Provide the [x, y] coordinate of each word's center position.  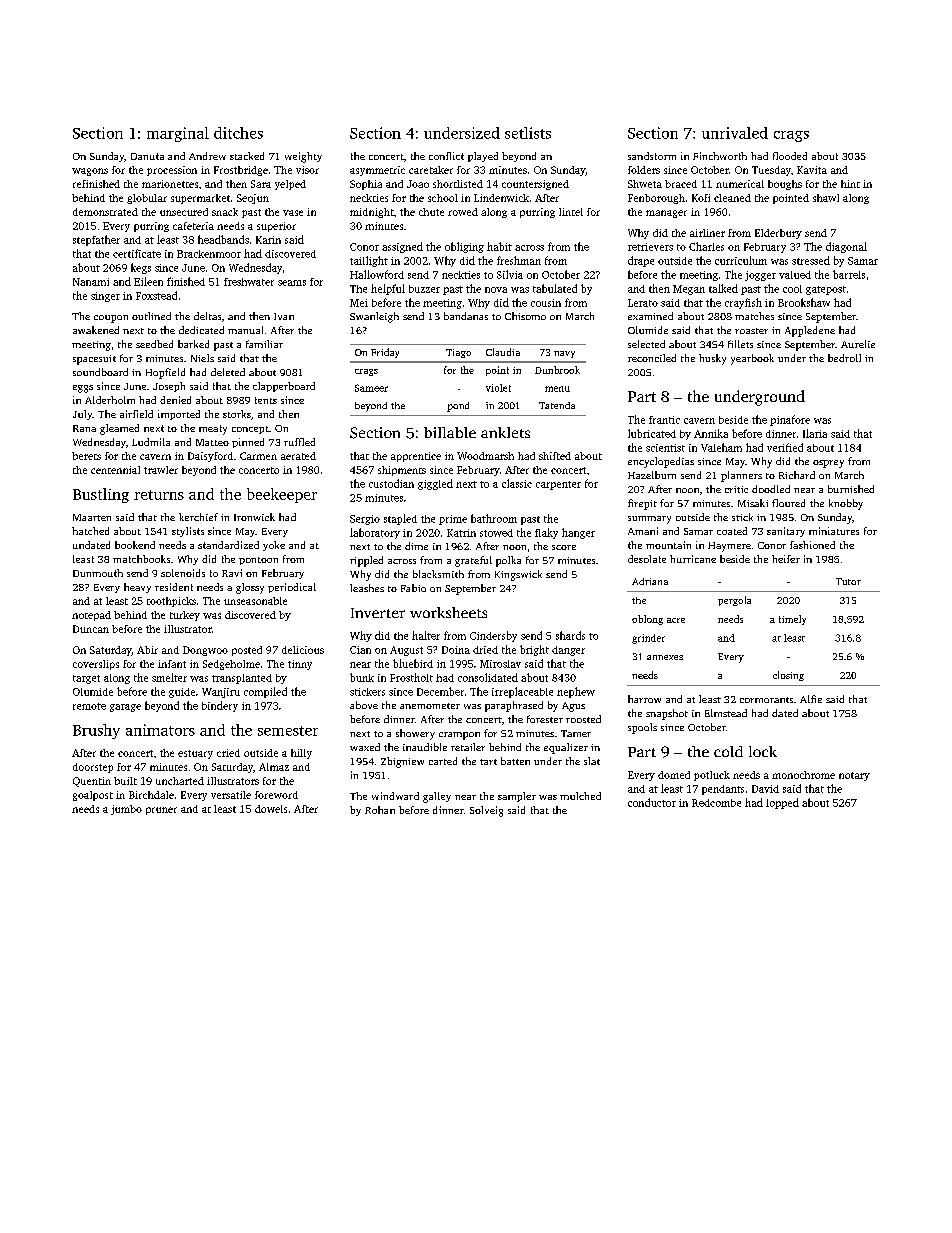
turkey [185, 616]
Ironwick [254, 517]
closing [788, 676]
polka [508, 561]
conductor [652, 802]
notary [854, 776]
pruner [161, 811]
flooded [790, 156]
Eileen [148, 281]
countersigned [535, 185]
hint [850, 184]
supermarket [200, 199]
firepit [642, 504]
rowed [463, 212]
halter [426, 635]
